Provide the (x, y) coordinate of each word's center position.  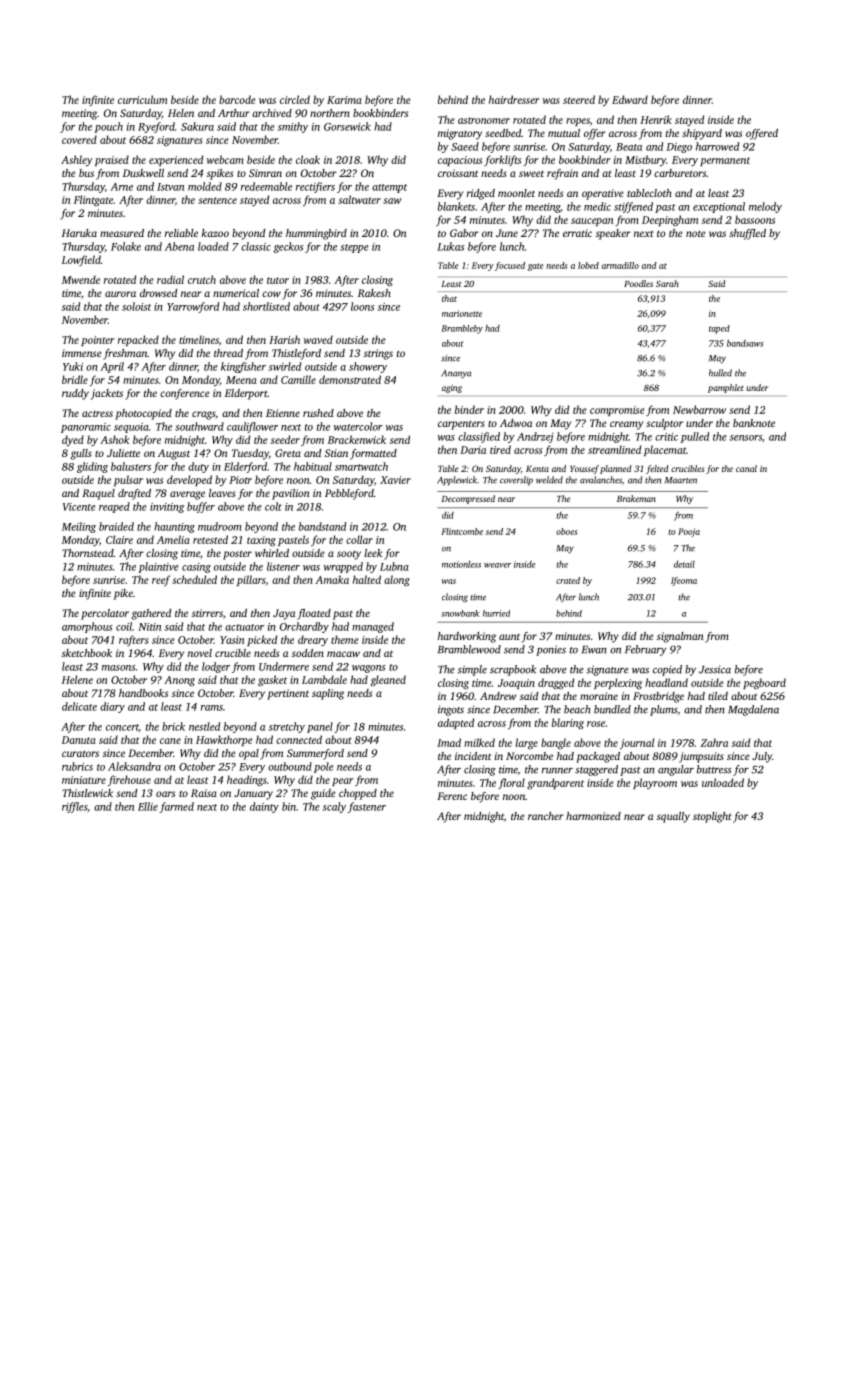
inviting (167, 508)
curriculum (142, 99)
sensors (746, 438)
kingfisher (243, 367)
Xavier (395, 480)
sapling (328, 694)
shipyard (702, 134)
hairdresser (514, 99)
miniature (84, 780)
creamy (626, 425)
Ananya (456, 374)
